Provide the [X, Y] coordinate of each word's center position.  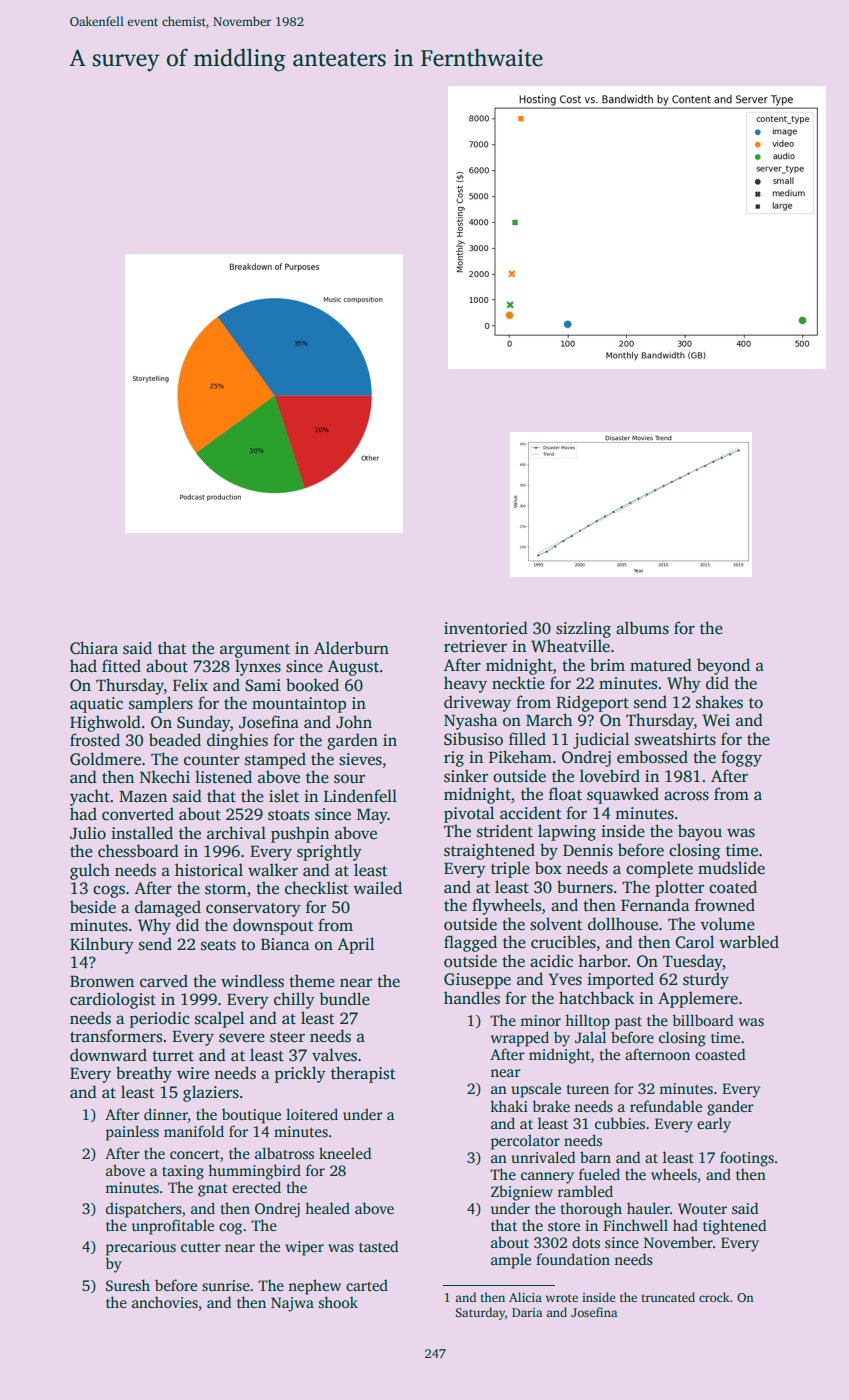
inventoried [486, 628]
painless [132, 1133]
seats [218, 945]
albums [642, 628]
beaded [175, 740]
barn [595, 1157]
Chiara [94, 648]
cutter [201, 1247]
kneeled [345, 1153]
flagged [470, 943]
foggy [741, 758]
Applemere [698, 999]
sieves [360, 759]
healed [327, 1208]
